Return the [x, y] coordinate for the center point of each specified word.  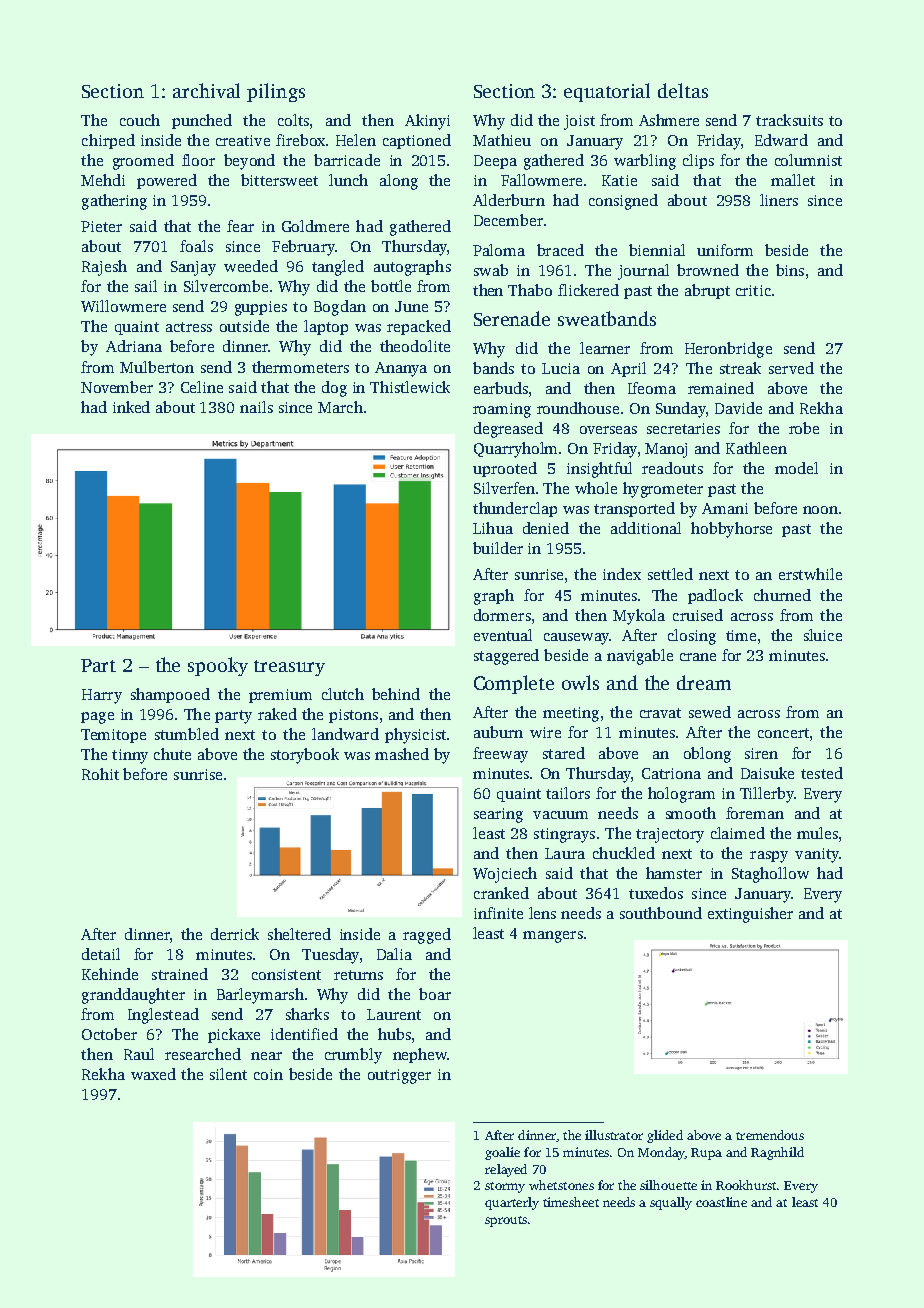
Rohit [100, 774]
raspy [769, 857]
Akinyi [427, 122]
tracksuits [789, 120]
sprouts [506, 1221]
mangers [553, 937]
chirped [108, 141]
